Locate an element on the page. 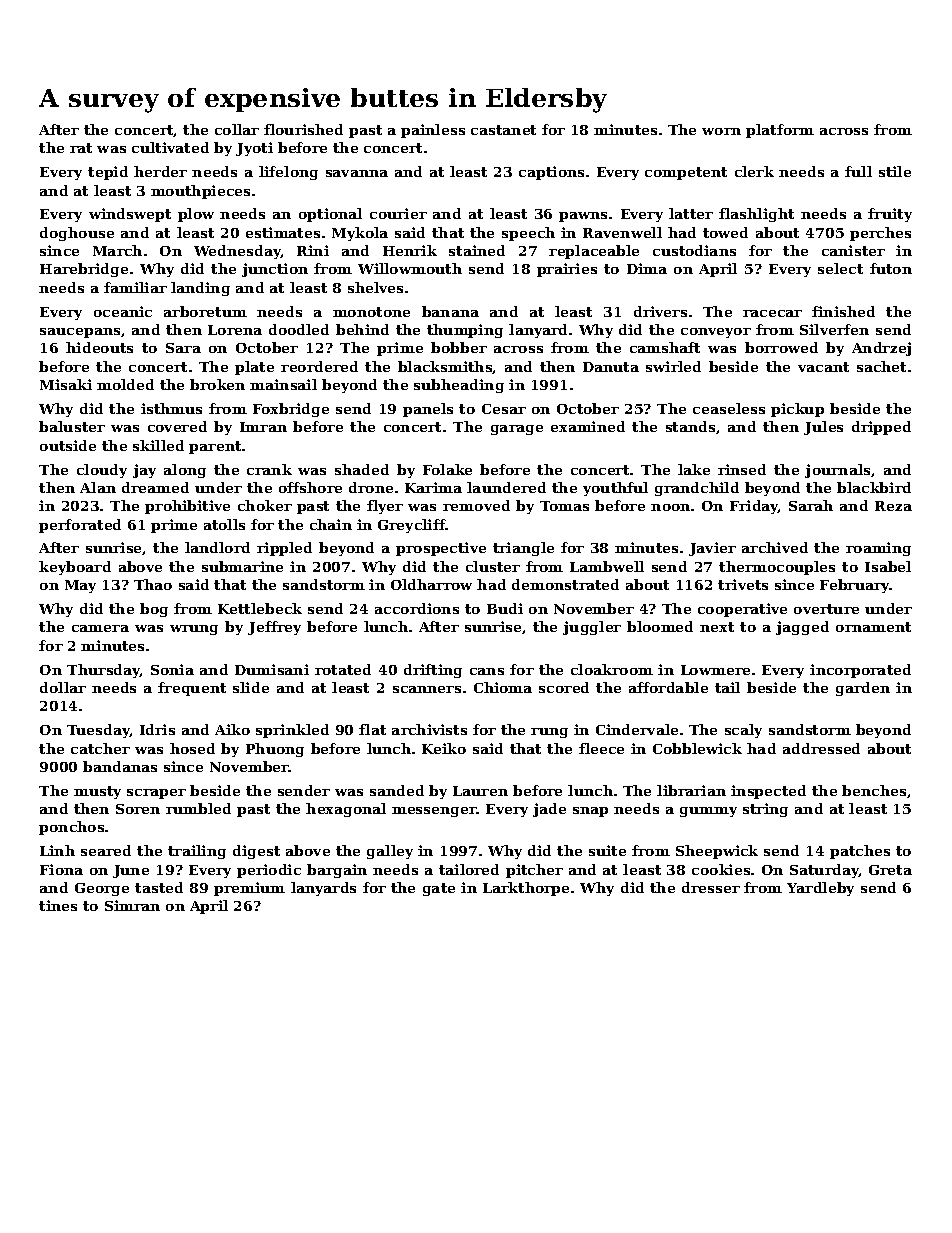 The width and height of the image is (952, 1233). sachet is located at coordinates (881, 366).
